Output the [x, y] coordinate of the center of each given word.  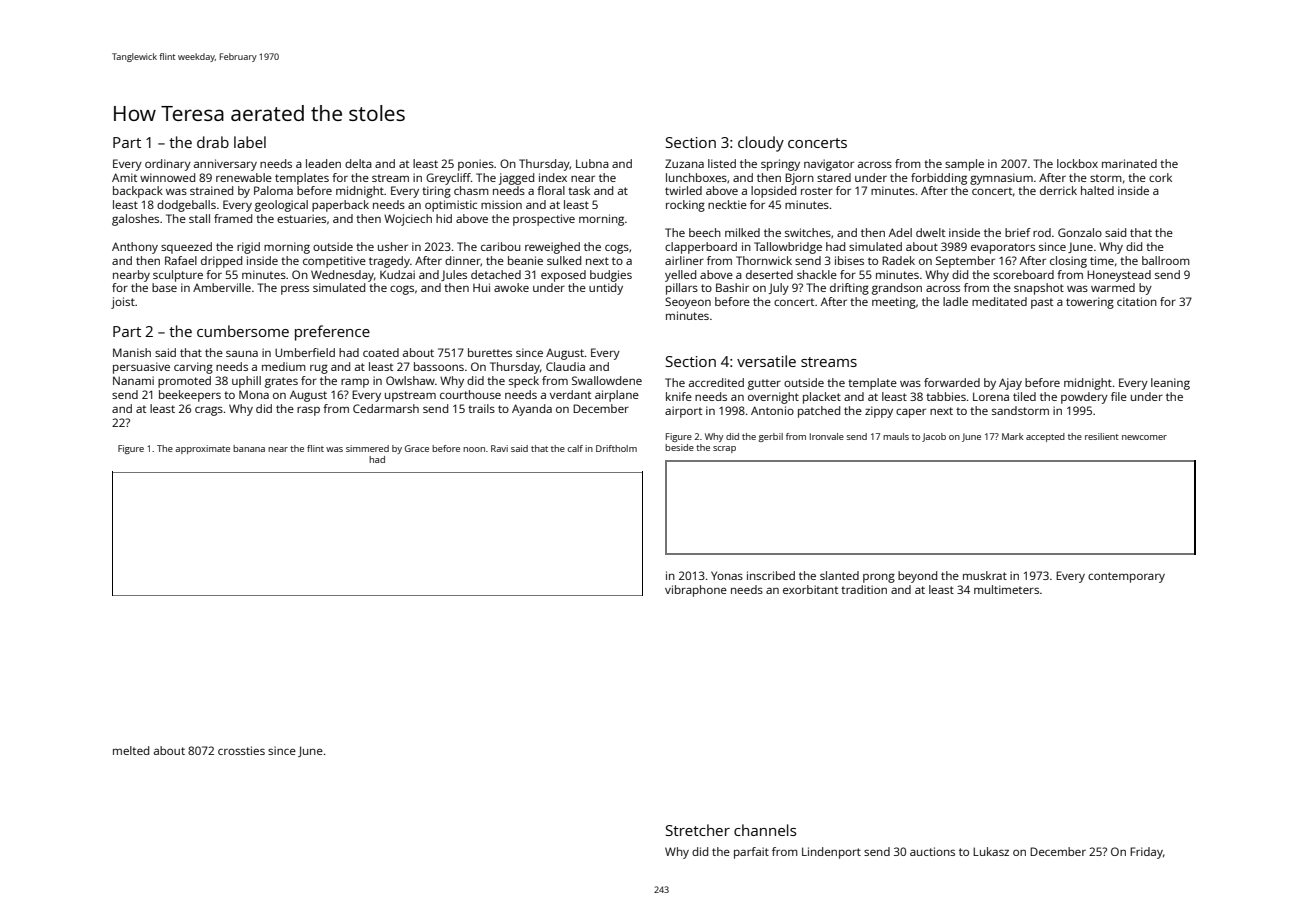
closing [1068, 262]
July [779, 289]
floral [551, 190]
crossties [241, 750]
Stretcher [698, 830]
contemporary [1126, 577]
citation [1137, 301]
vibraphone [696, 591]
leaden [323, 163]
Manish [132, 352]
